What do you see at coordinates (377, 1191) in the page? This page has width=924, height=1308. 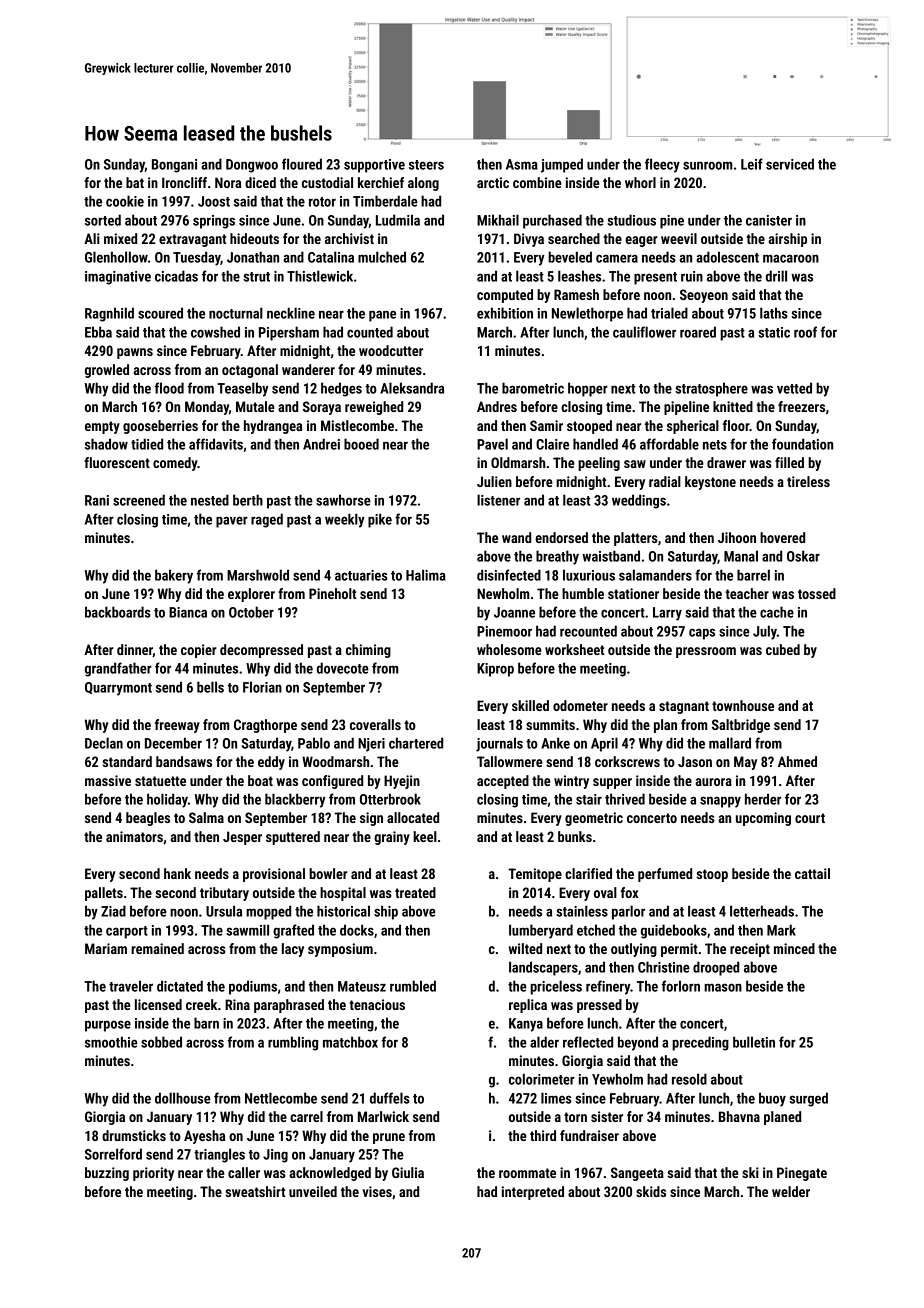 I see `vises` at bounding box center [377, 1191].
